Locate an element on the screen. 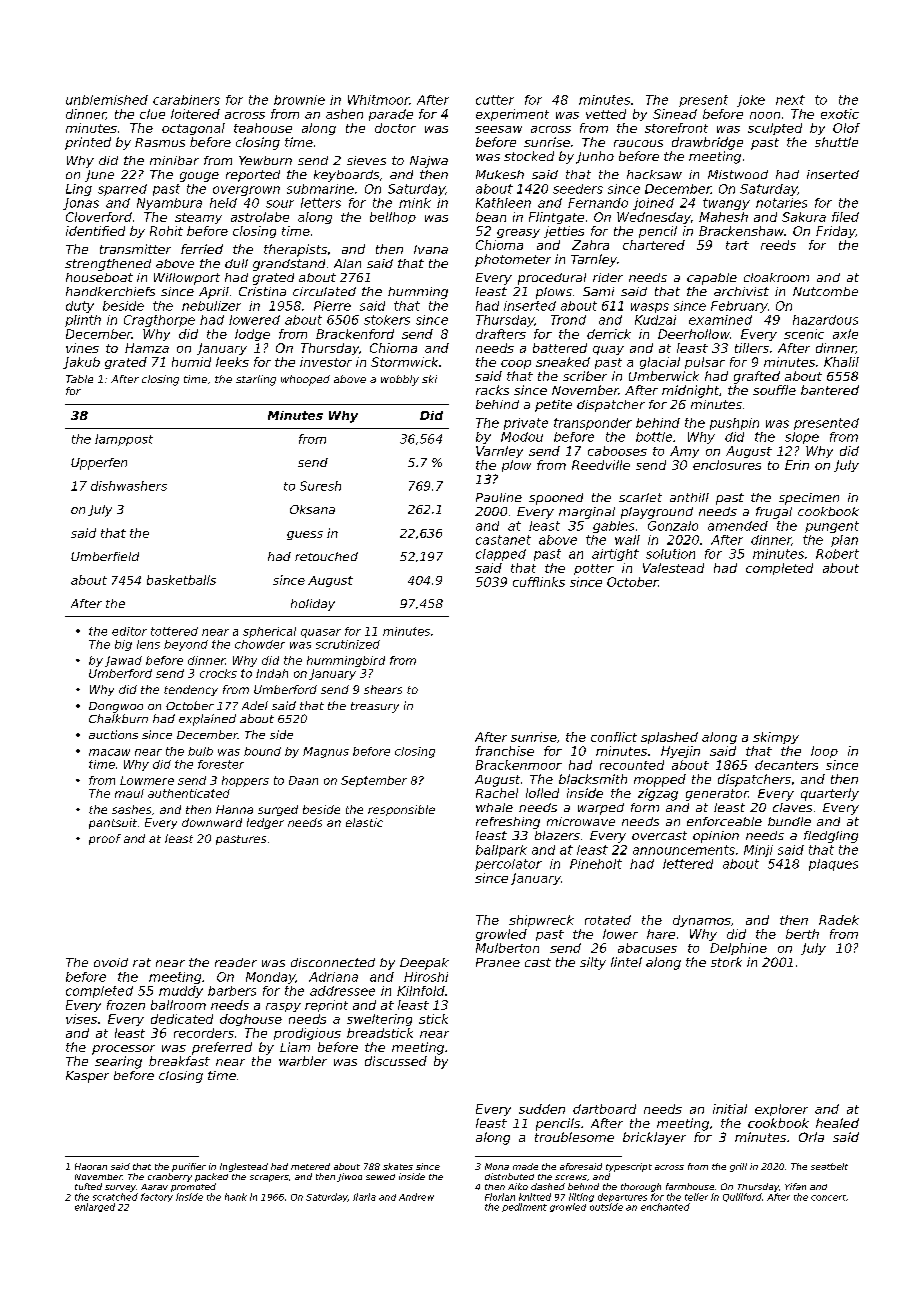 Image resolution: width=924 pixels, height=1308 pixels. unblemished is located at coordinates (107, 100).
